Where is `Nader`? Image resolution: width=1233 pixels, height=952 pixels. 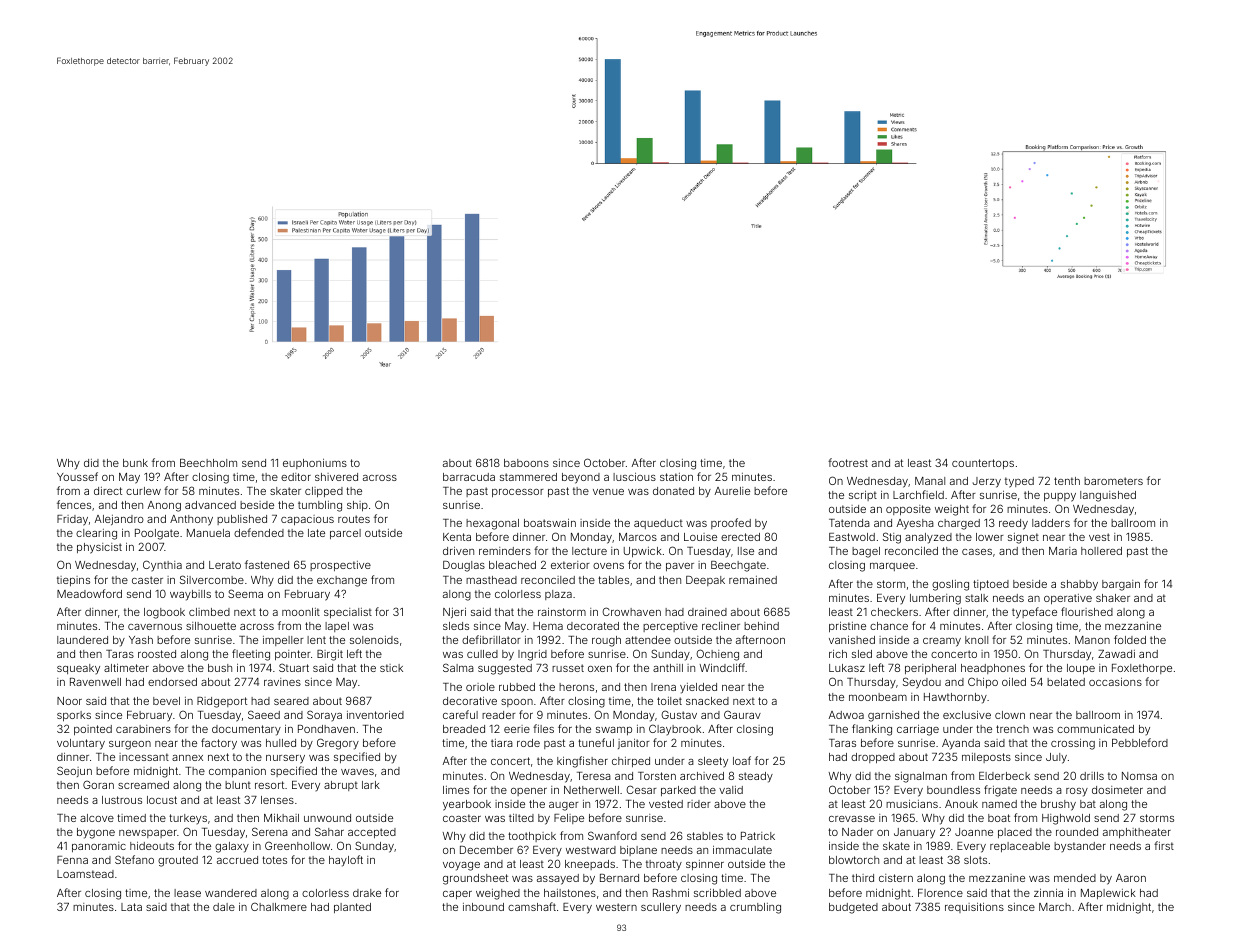
Nader is located at coordinates (857, 832).
